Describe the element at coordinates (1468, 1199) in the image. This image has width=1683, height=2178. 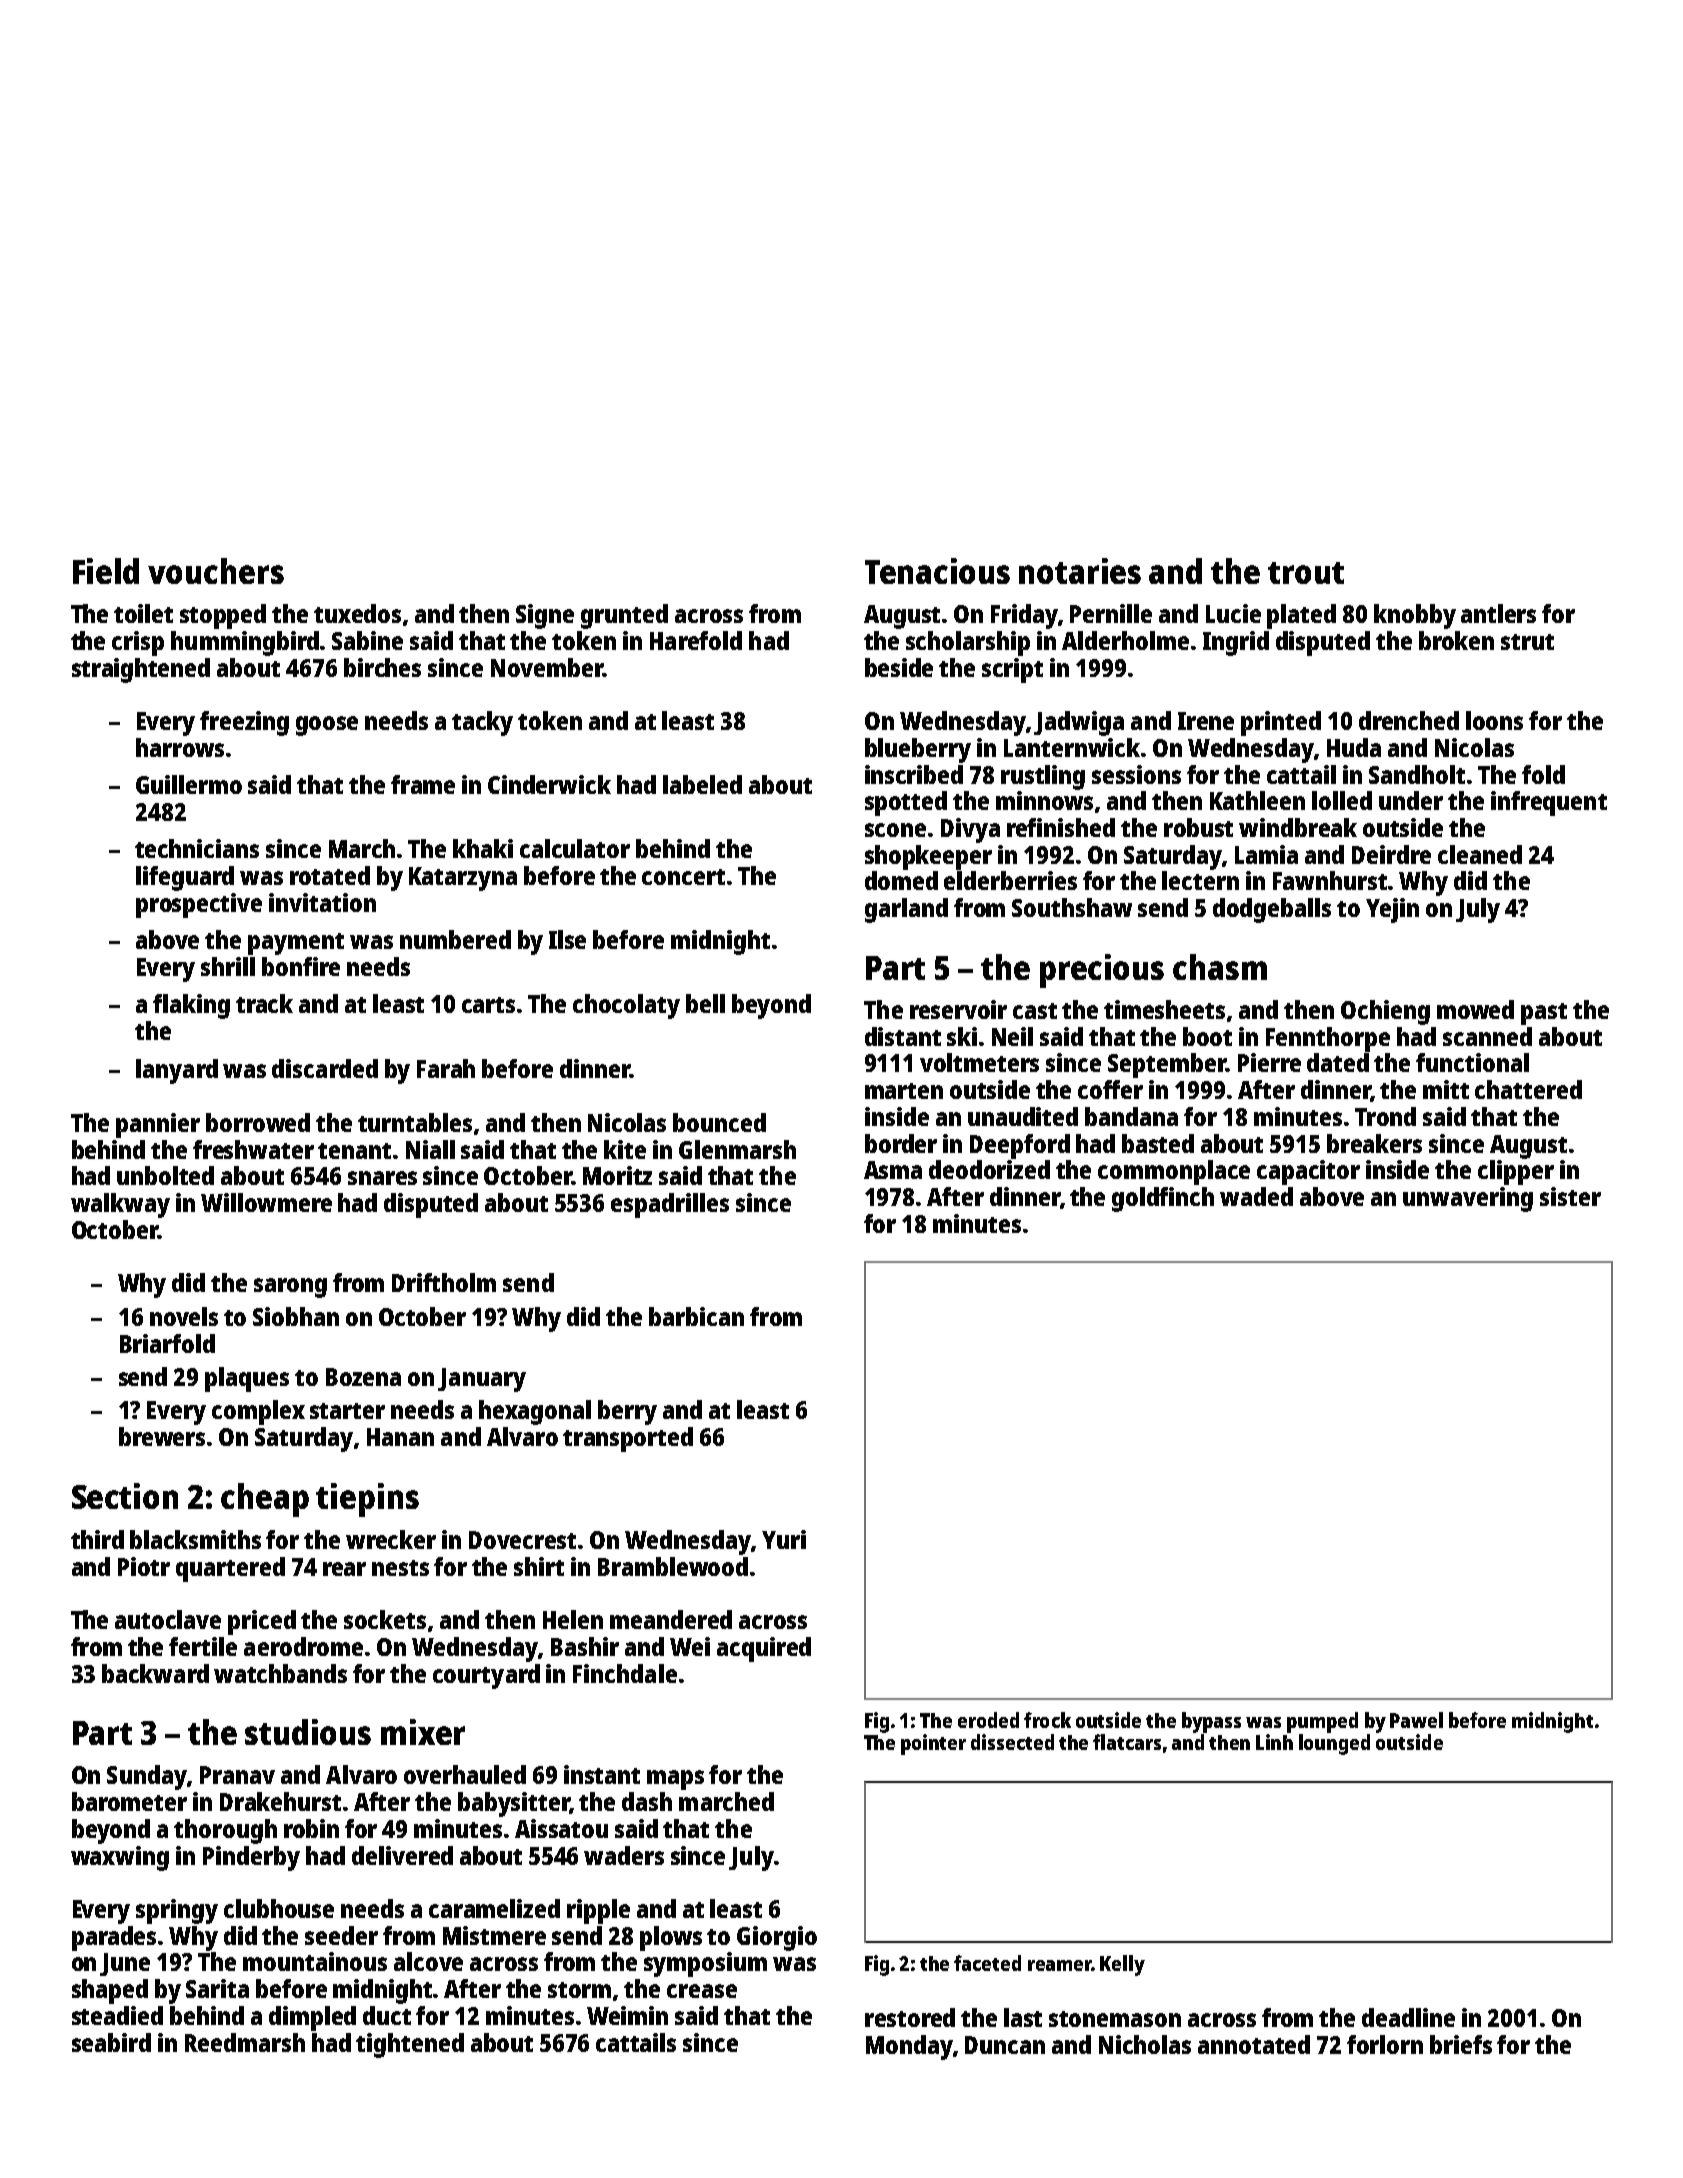
I see `unwavering` at that location.
